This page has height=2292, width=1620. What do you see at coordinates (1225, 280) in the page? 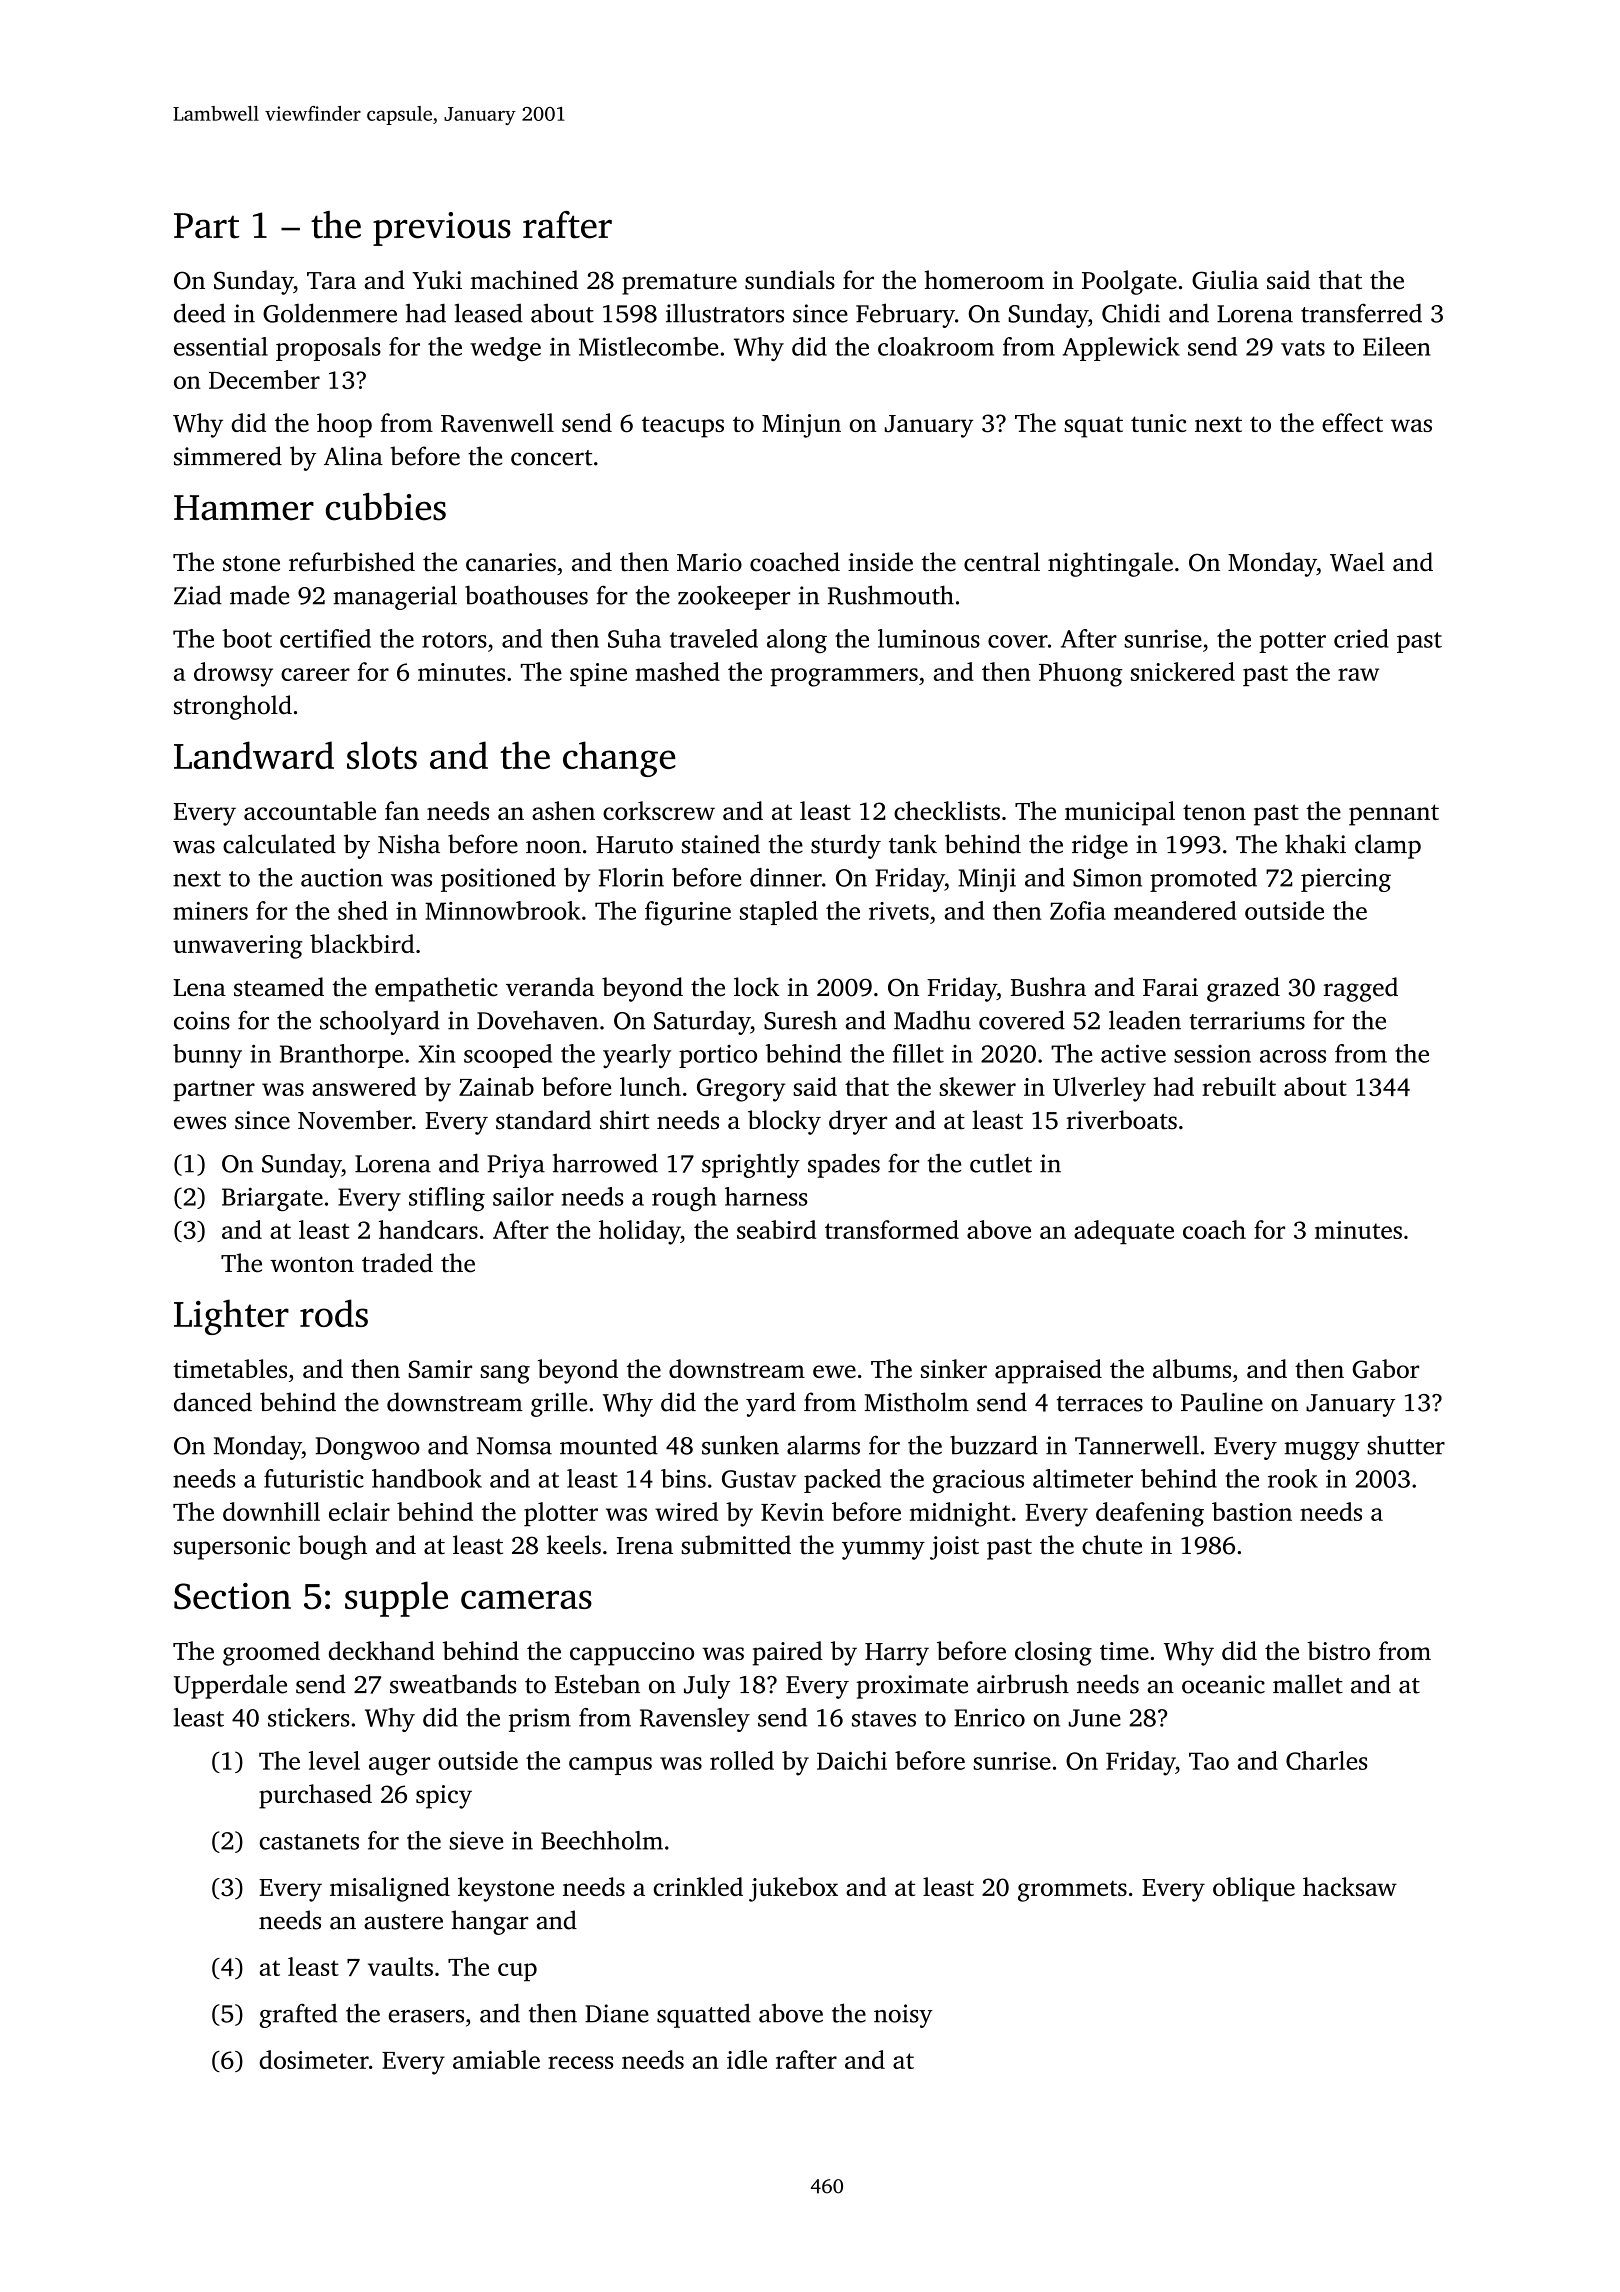
I see `Giulia` at bounding box center [1225, 280].
